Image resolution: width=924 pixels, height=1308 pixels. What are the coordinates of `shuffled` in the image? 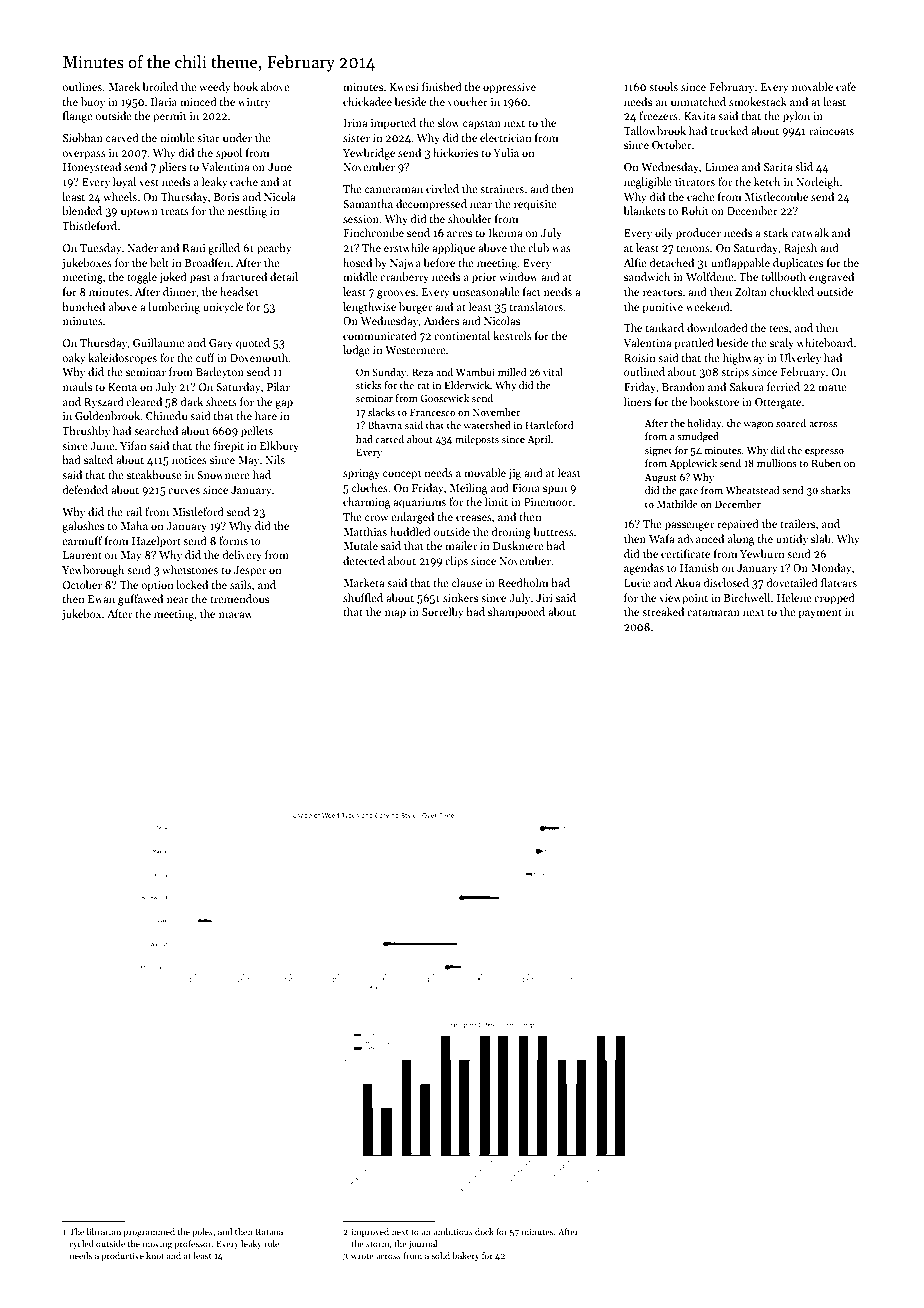 It's located at (363, 597).
